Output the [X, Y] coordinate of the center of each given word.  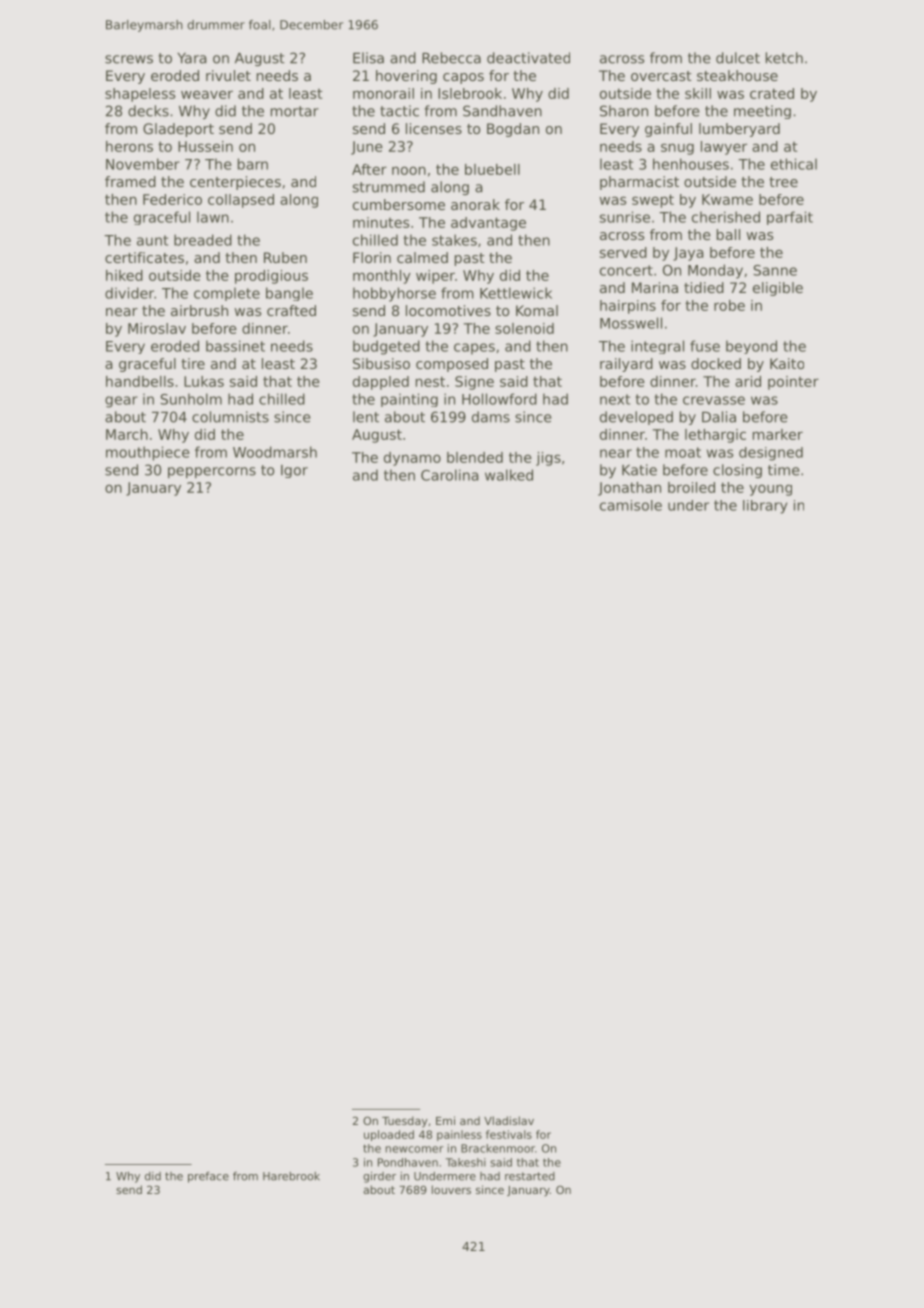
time [783, 470]
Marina [655, 287]
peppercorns [212, 472]
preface [208, 1177]
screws [129, 59]
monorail [383, 93]
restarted [530, 1176]
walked [509, 475]
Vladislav [509, 1120]
